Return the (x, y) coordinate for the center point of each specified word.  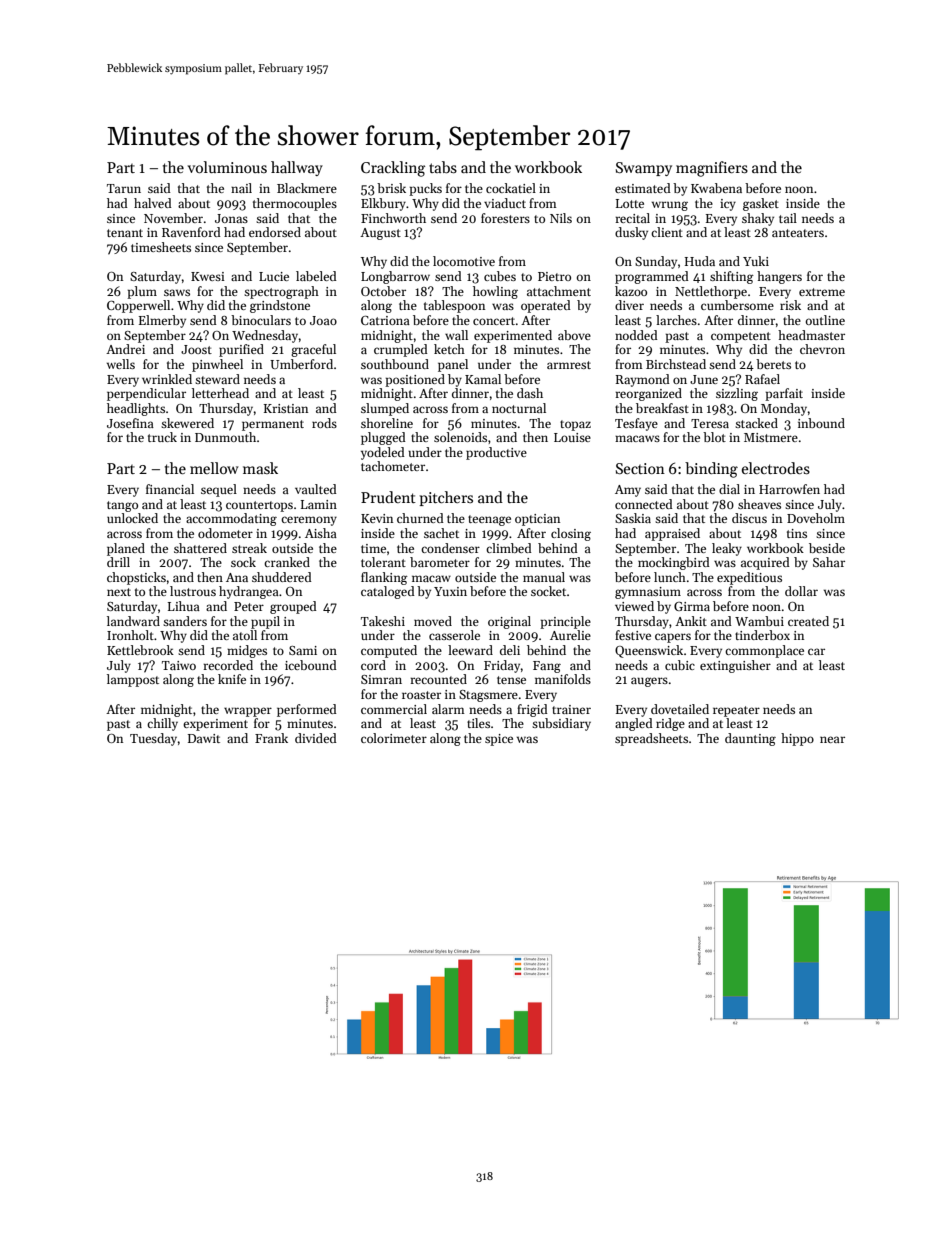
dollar (801, 591)
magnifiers (712, 169)
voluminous (227, 167)
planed (126, 549)
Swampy (644, 169)
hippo (797, 739)
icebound (311, 665)
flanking (384, 578)
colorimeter (394, 738)
